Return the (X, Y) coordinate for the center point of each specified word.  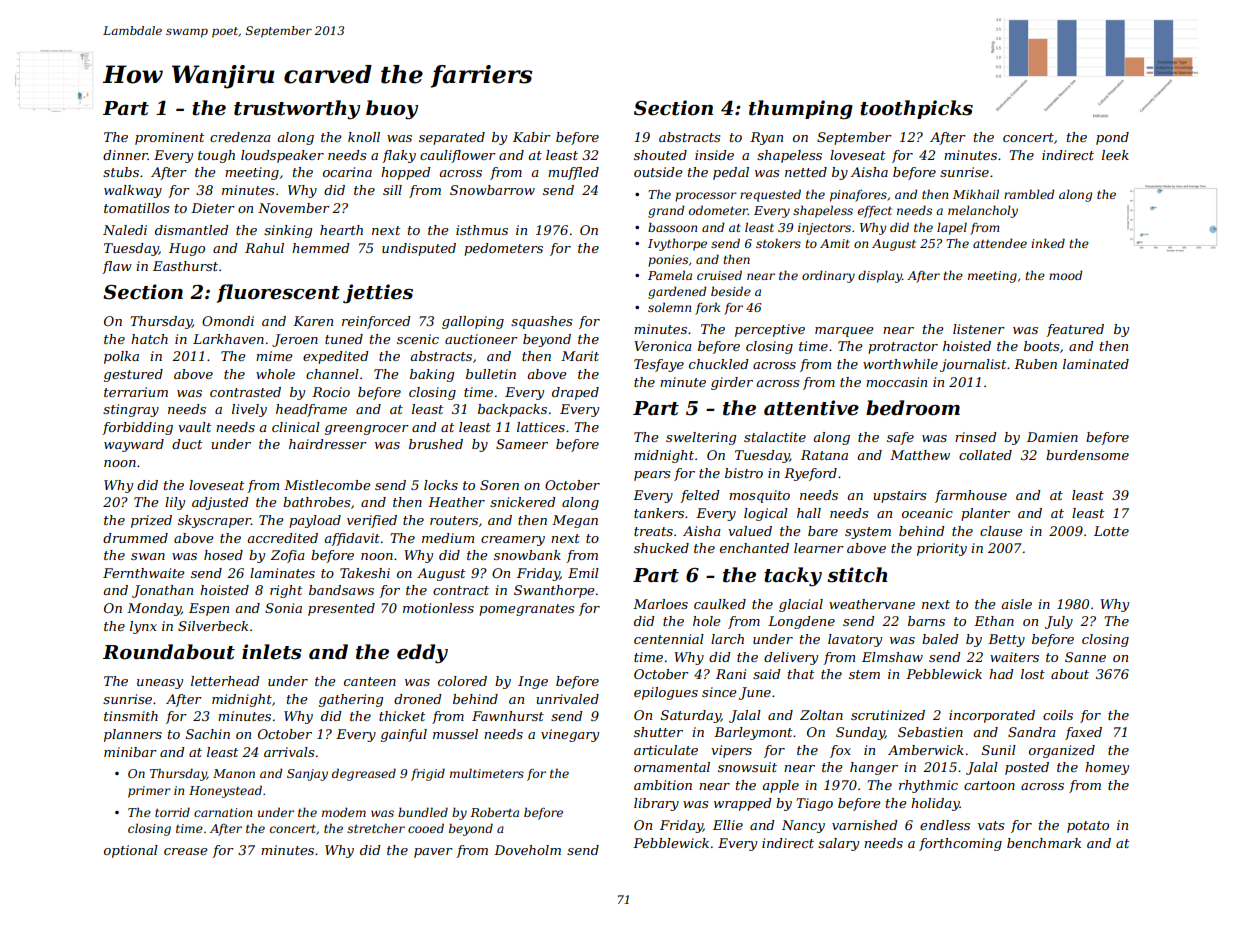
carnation (223, 812)
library (656, 804)
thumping (801, 110)
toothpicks (916, 109)
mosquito (759, 496)
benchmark (1044, 843)
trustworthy (297, 110)
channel (332, 374)
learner (819, 548)
